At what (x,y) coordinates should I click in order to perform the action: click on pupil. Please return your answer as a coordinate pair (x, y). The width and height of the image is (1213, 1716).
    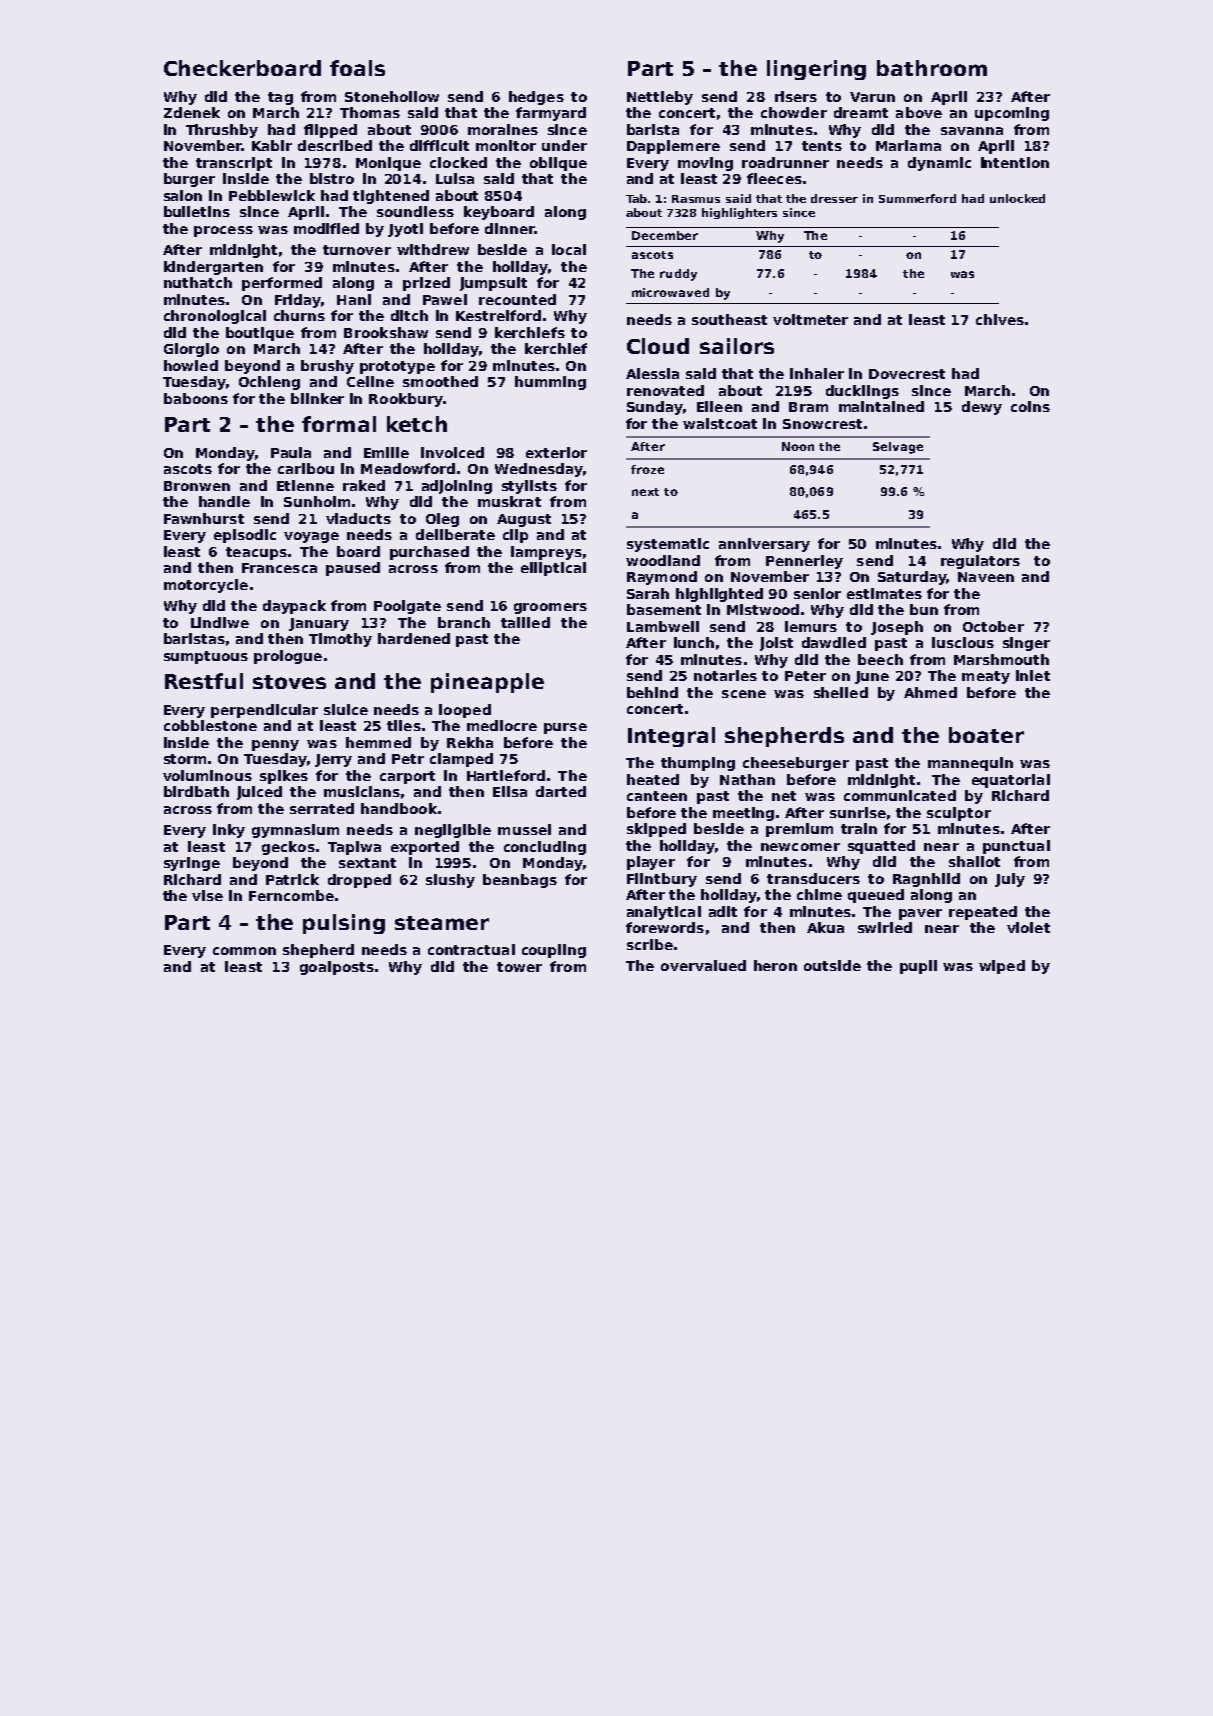
    Looking at the image, I should click on (918, 967).
